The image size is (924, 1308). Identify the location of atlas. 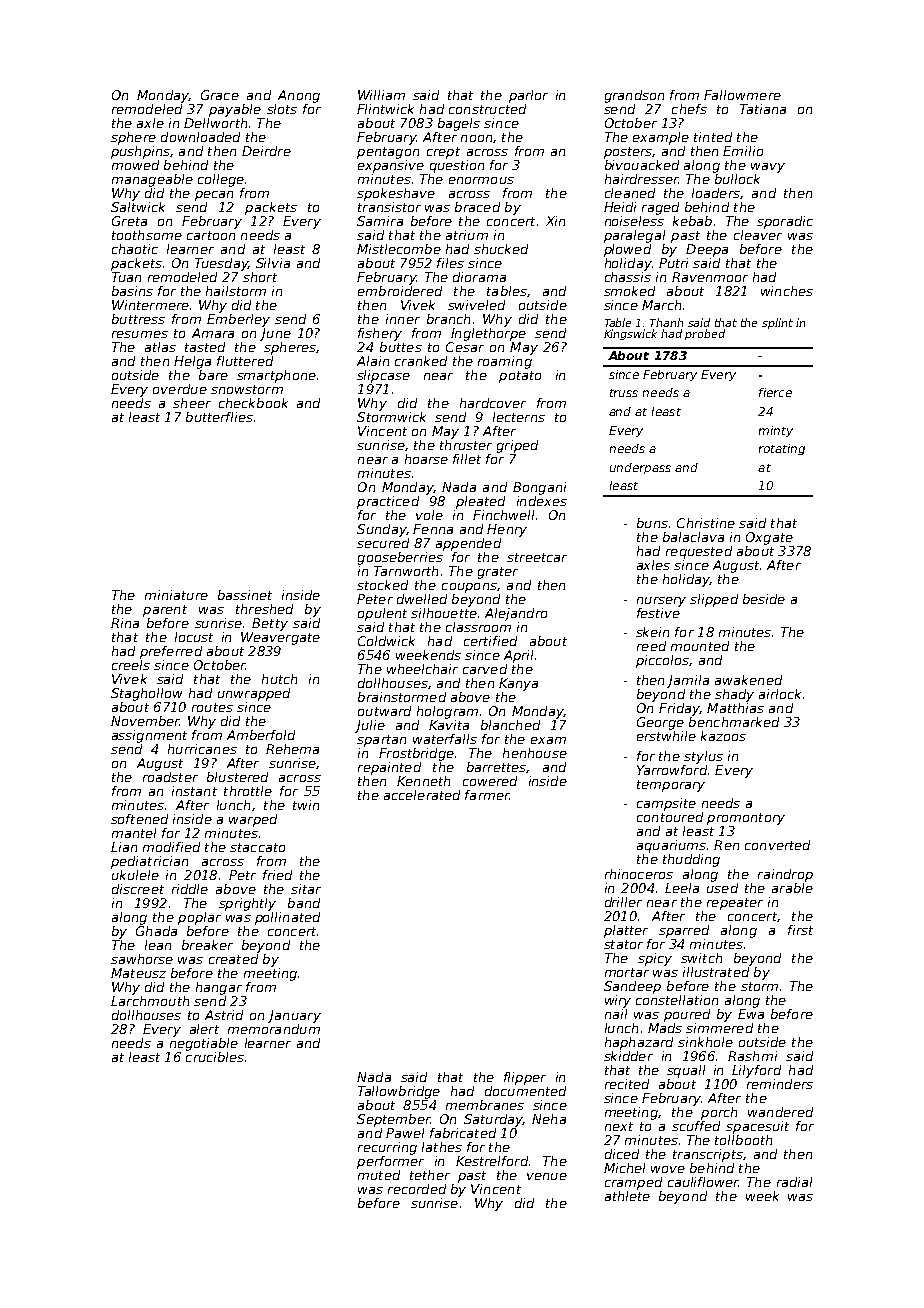
(160, 347).
